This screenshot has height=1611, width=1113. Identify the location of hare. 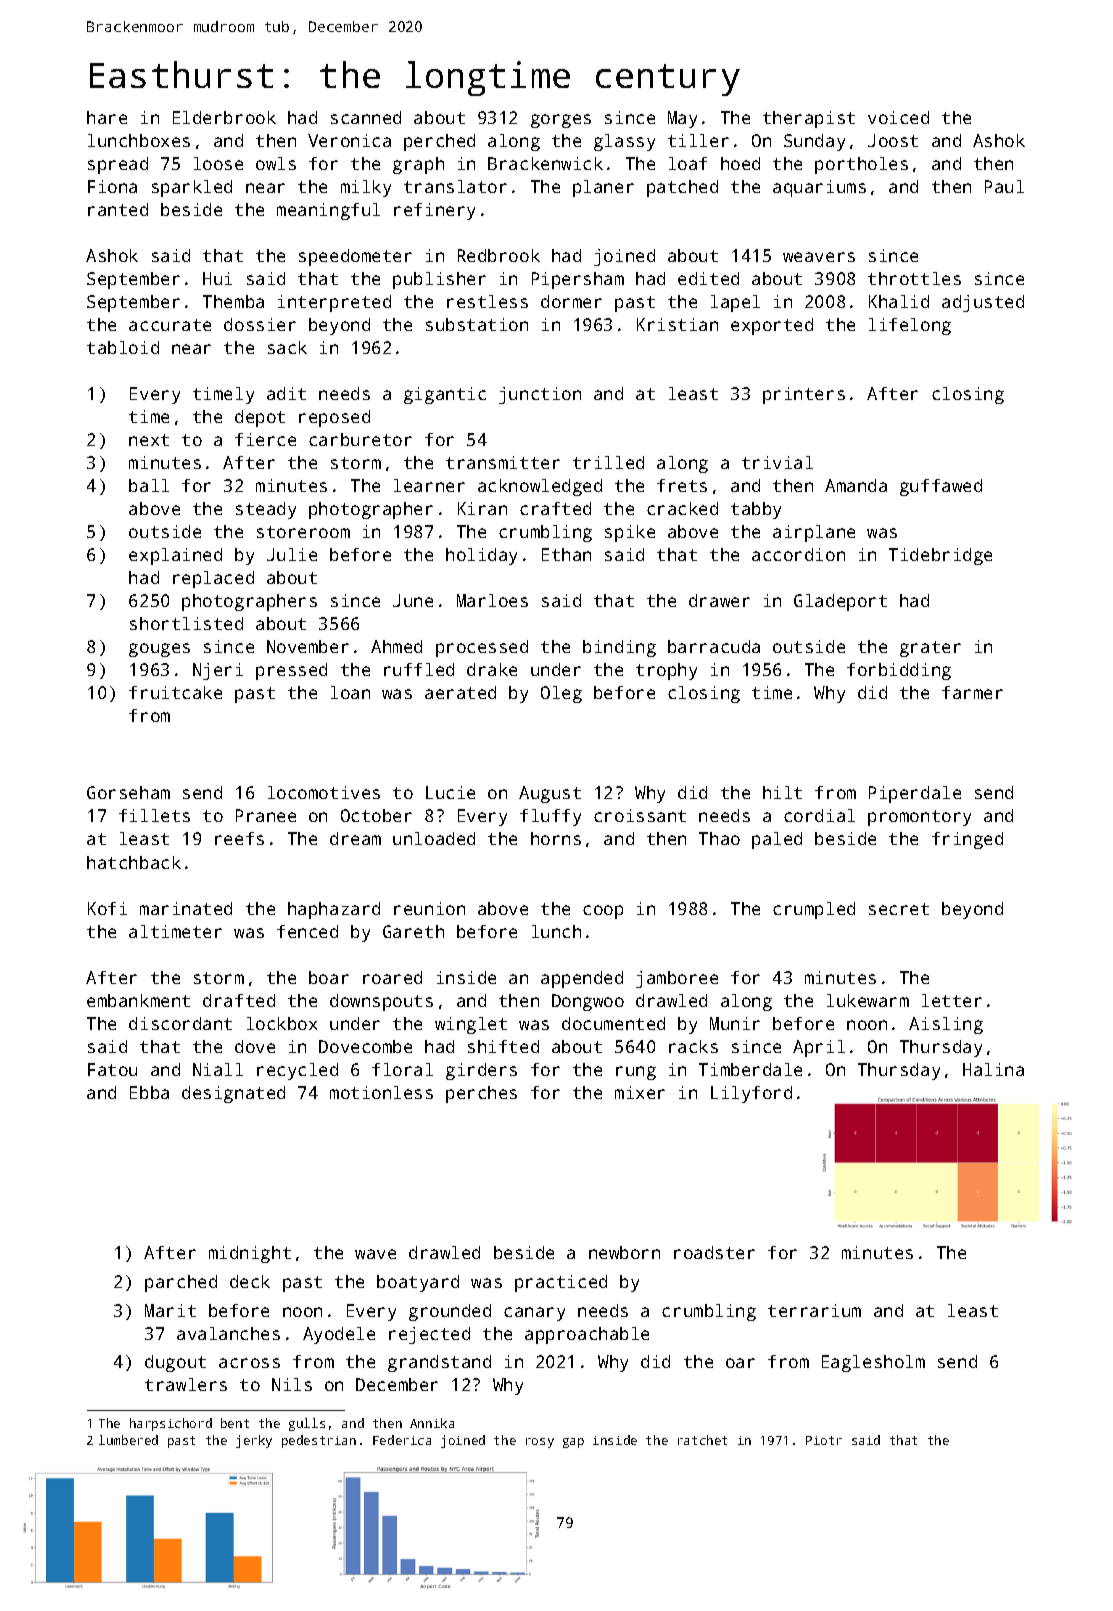
(107, 117).
